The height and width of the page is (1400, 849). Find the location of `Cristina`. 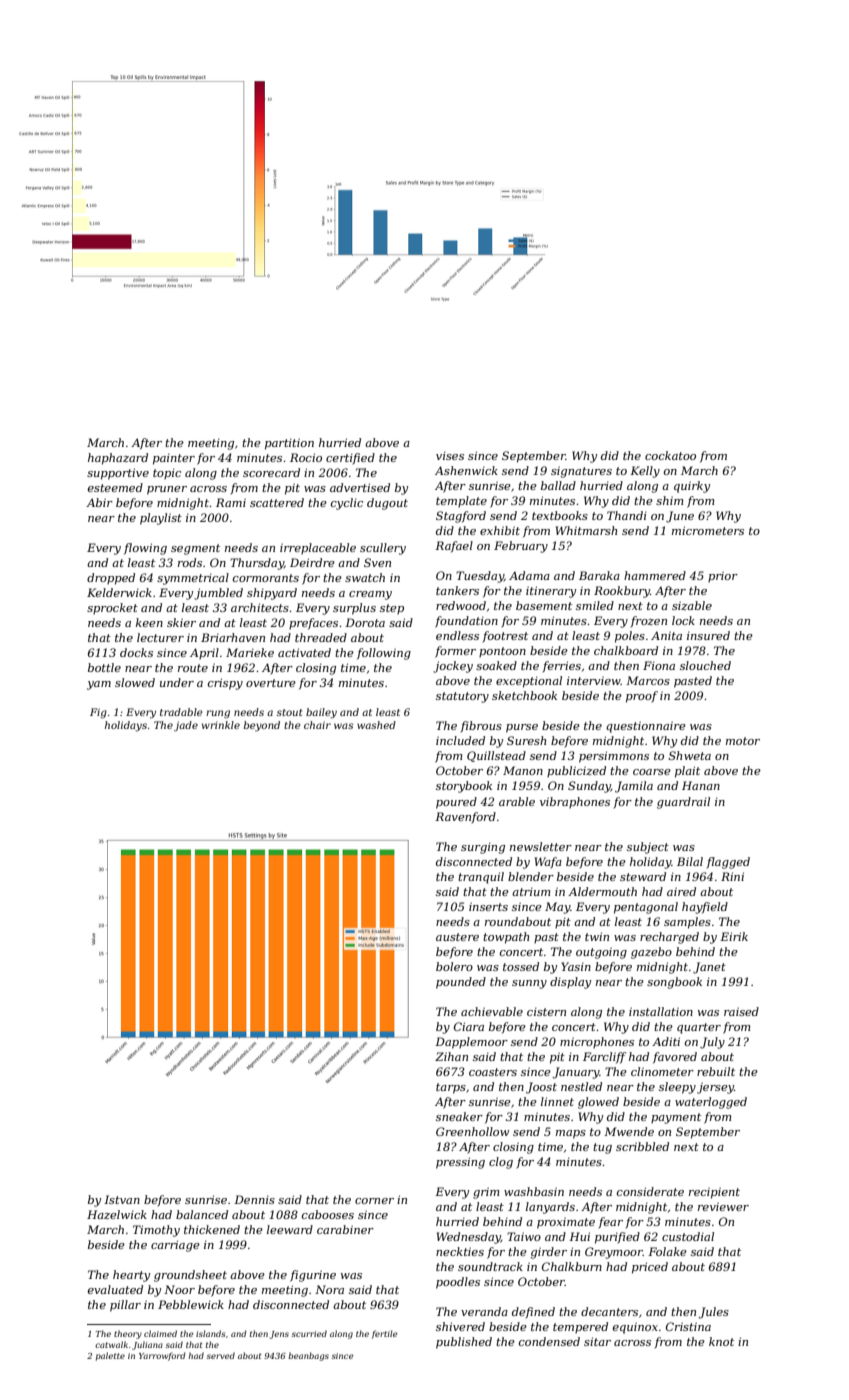

Cristina is located at coordinates (688, 1326).
